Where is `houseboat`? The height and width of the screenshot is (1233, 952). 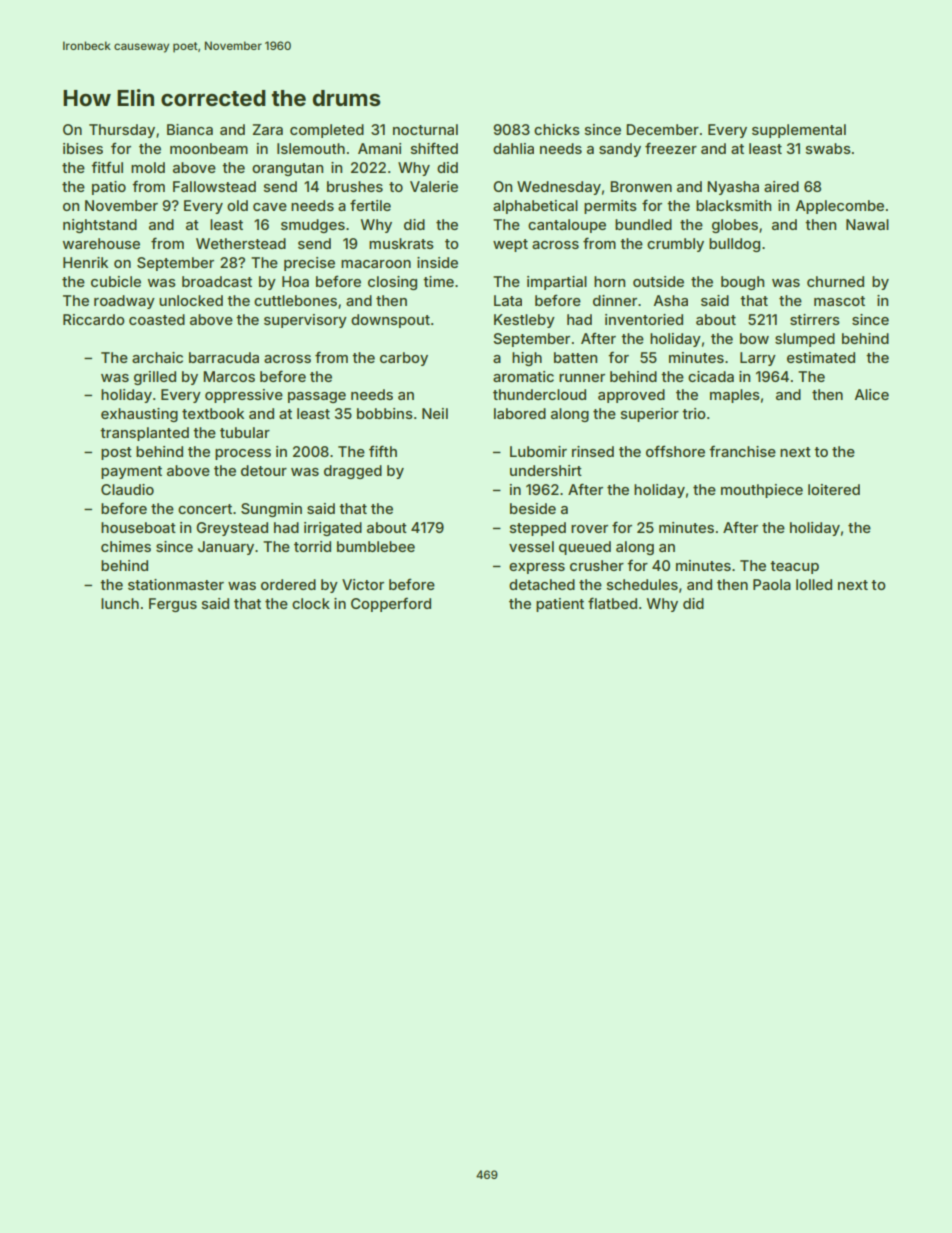
houseboat is located at coordinates (138, 527).
